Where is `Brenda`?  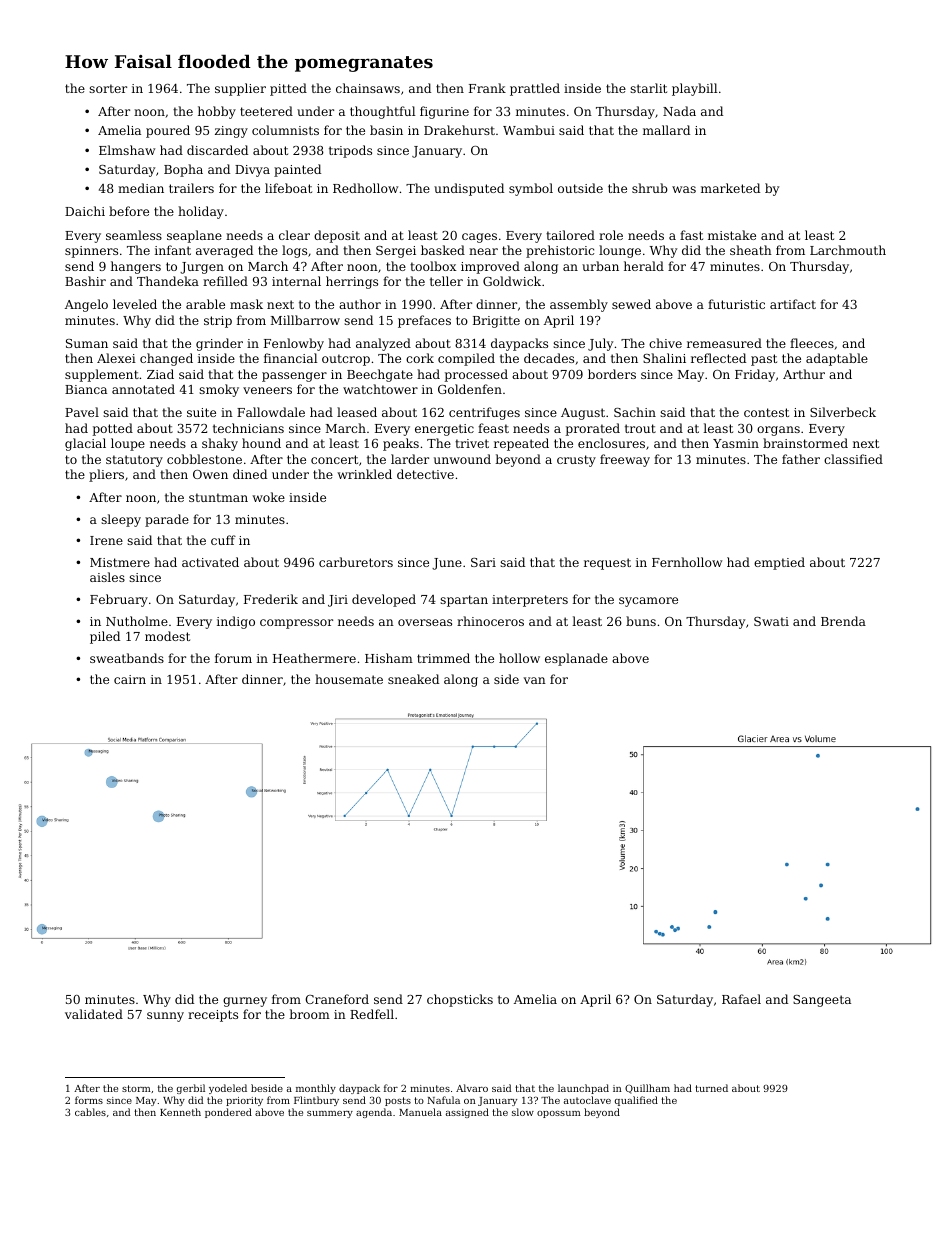 Brenda is located at coordinates (843, 621).
